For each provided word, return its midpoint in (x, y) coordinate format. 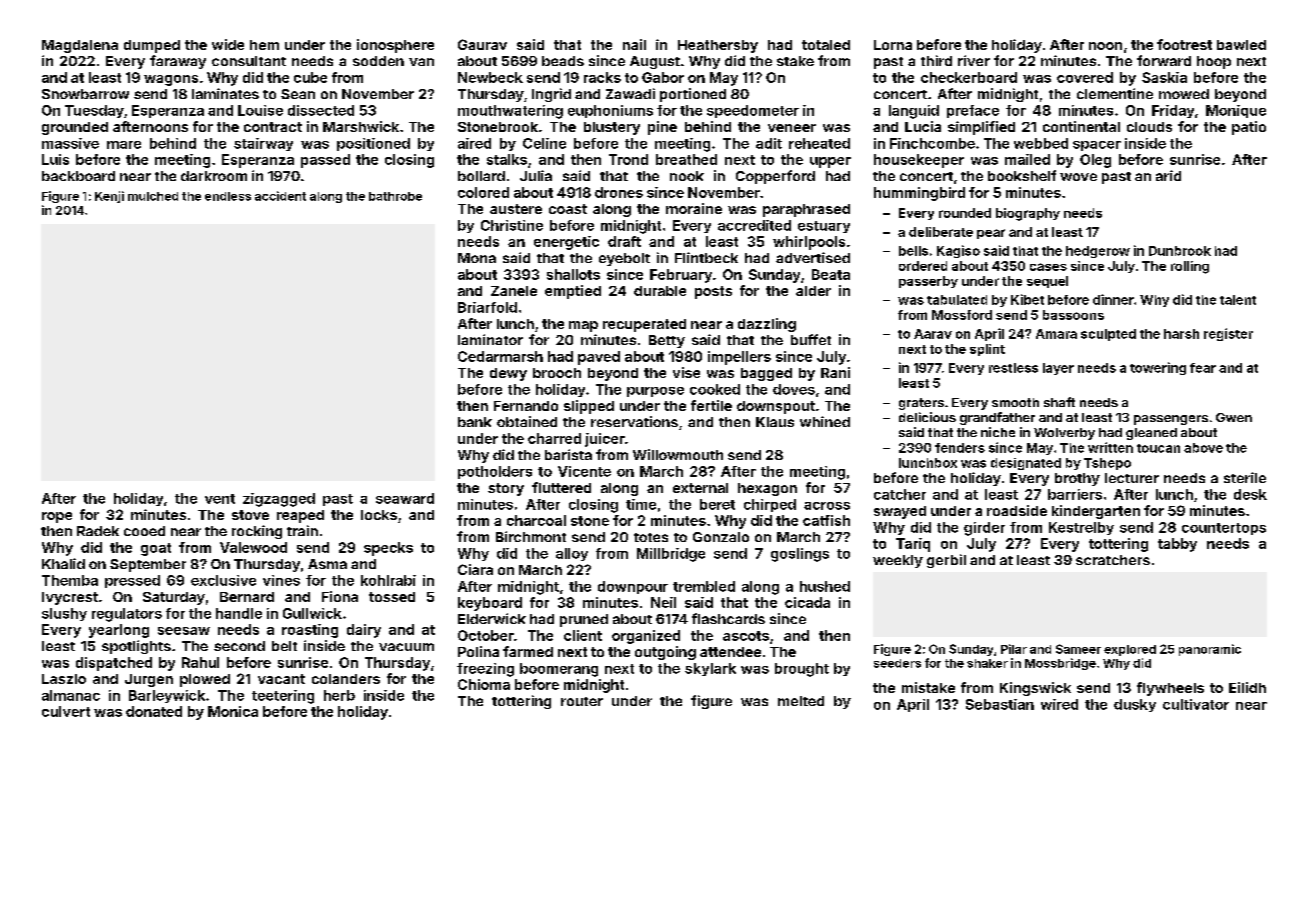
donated (154, 711)
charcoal (536, 520)
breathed (686, 159)
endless (228, 196)
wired (1059, 704)
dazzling (767, 325)
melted (801, 701)
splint (987, 350)
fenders (960, 448)
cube (310, 77)
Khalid (63, 563)
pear (991, 234)
